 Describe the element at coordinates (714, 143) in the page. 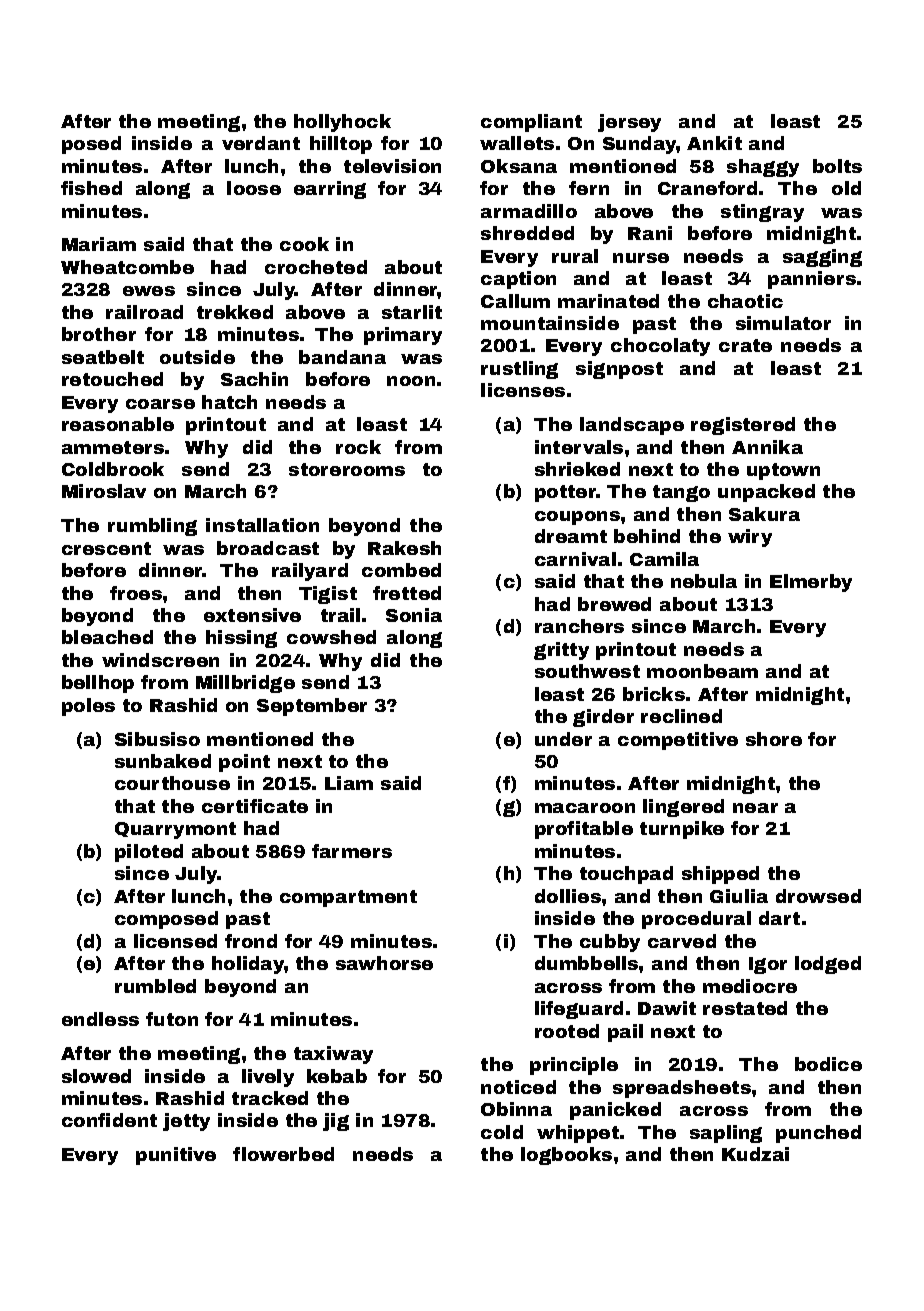

I see `Ankit` at that location.
